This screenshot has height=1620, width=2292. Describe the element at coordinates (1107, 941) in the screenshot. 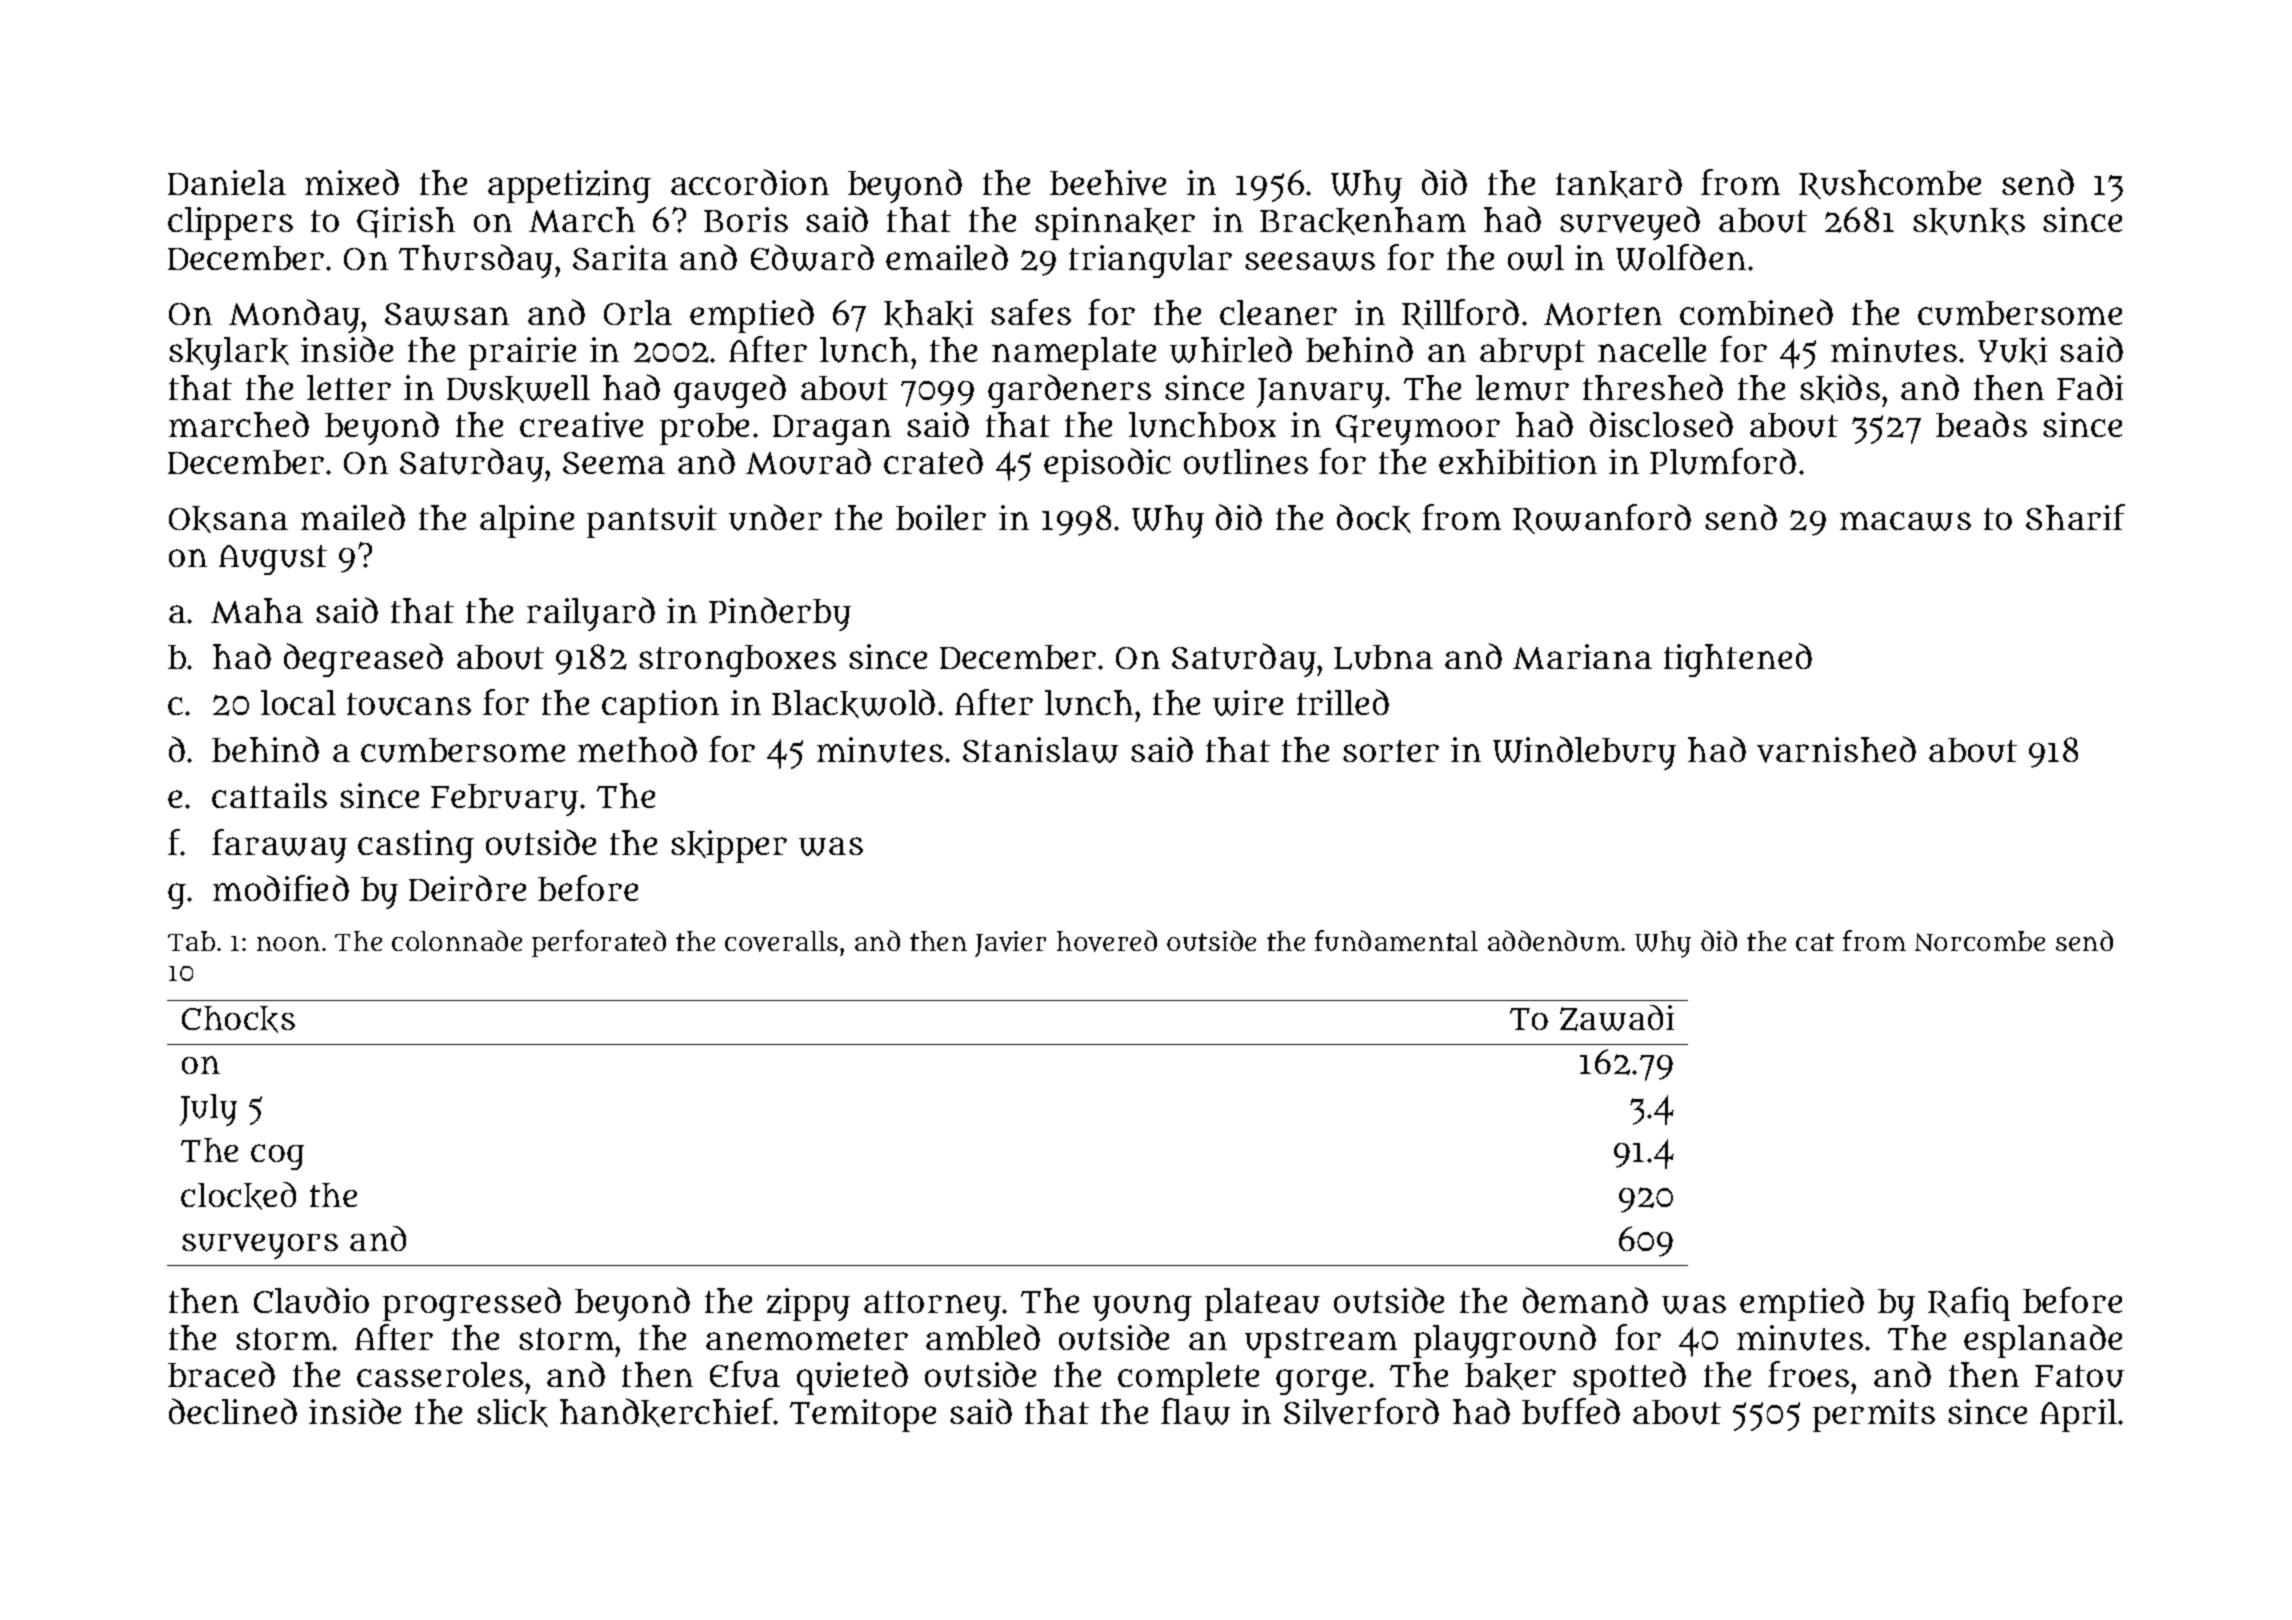

I see `hovered` at that location.
